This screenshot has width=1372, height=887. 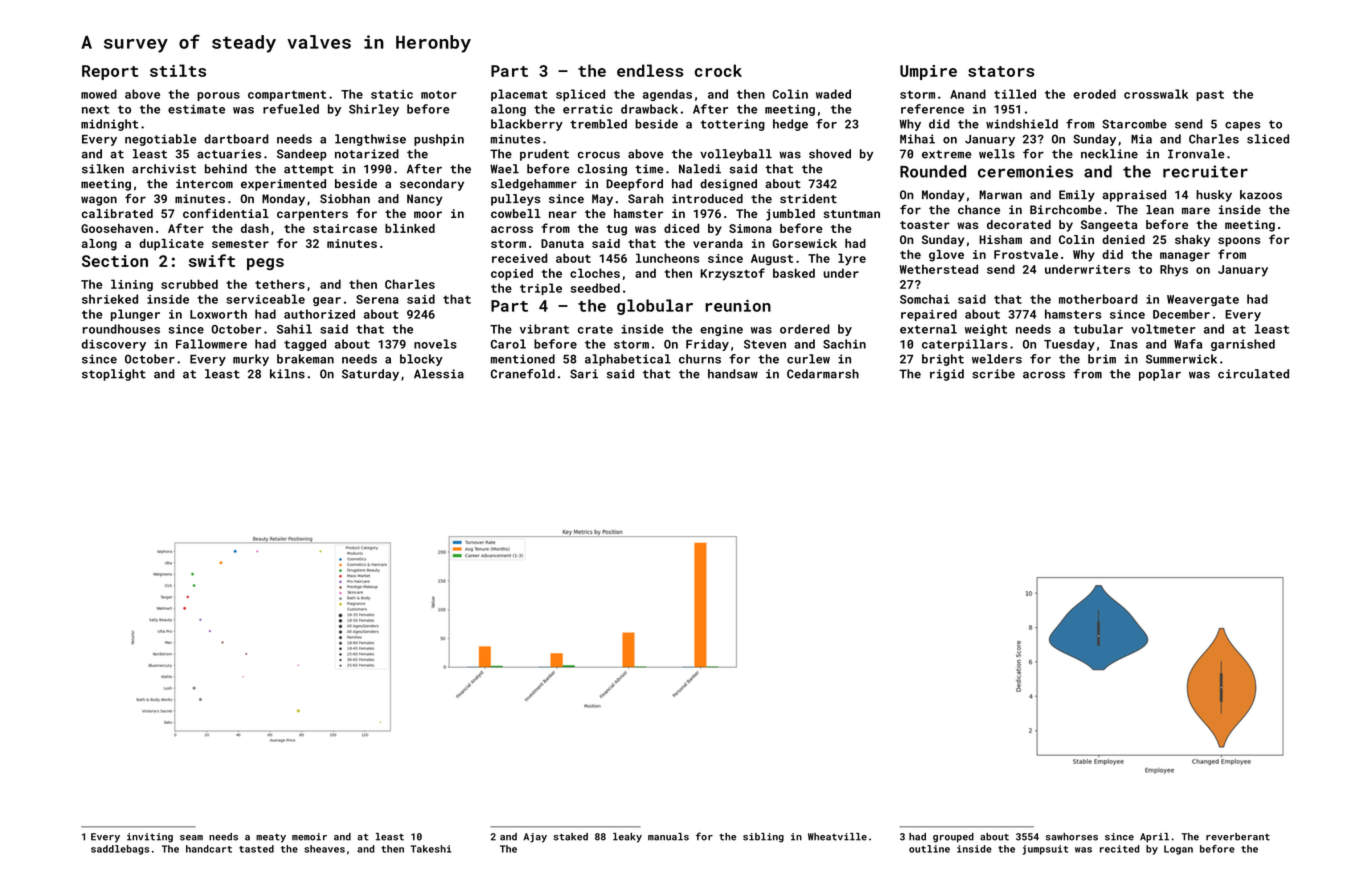 I want to click on Weavergate, so click(x=1203, y=300).
